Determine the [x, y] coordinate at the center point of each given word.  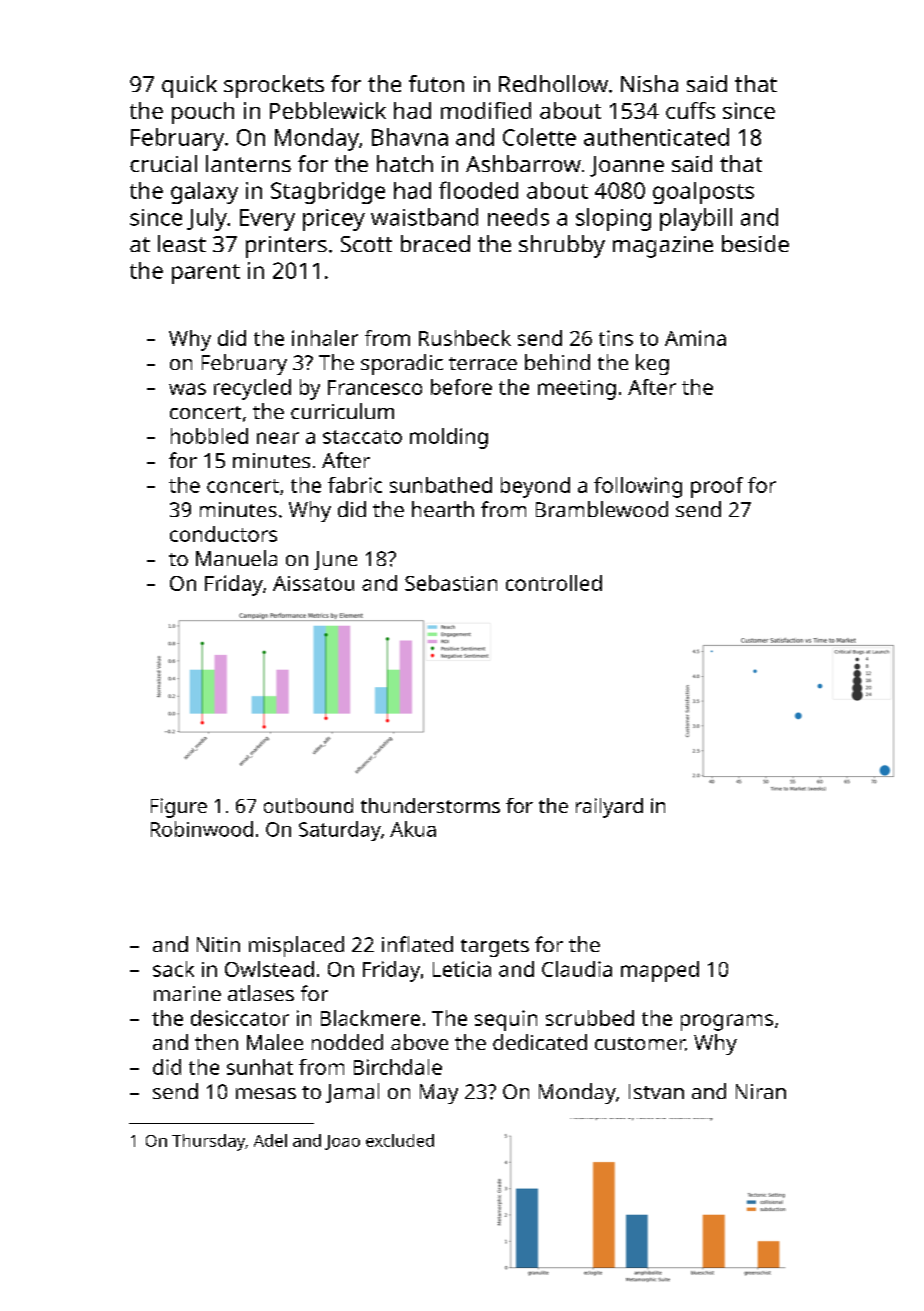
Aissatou [313, 583]
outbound [308, 805]
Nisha [649, 83]
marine [187, 993]
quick [189, 86]
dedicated [540, 1042]
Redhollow [553, 83]
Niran [761, 1091]
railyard [609, 808]
